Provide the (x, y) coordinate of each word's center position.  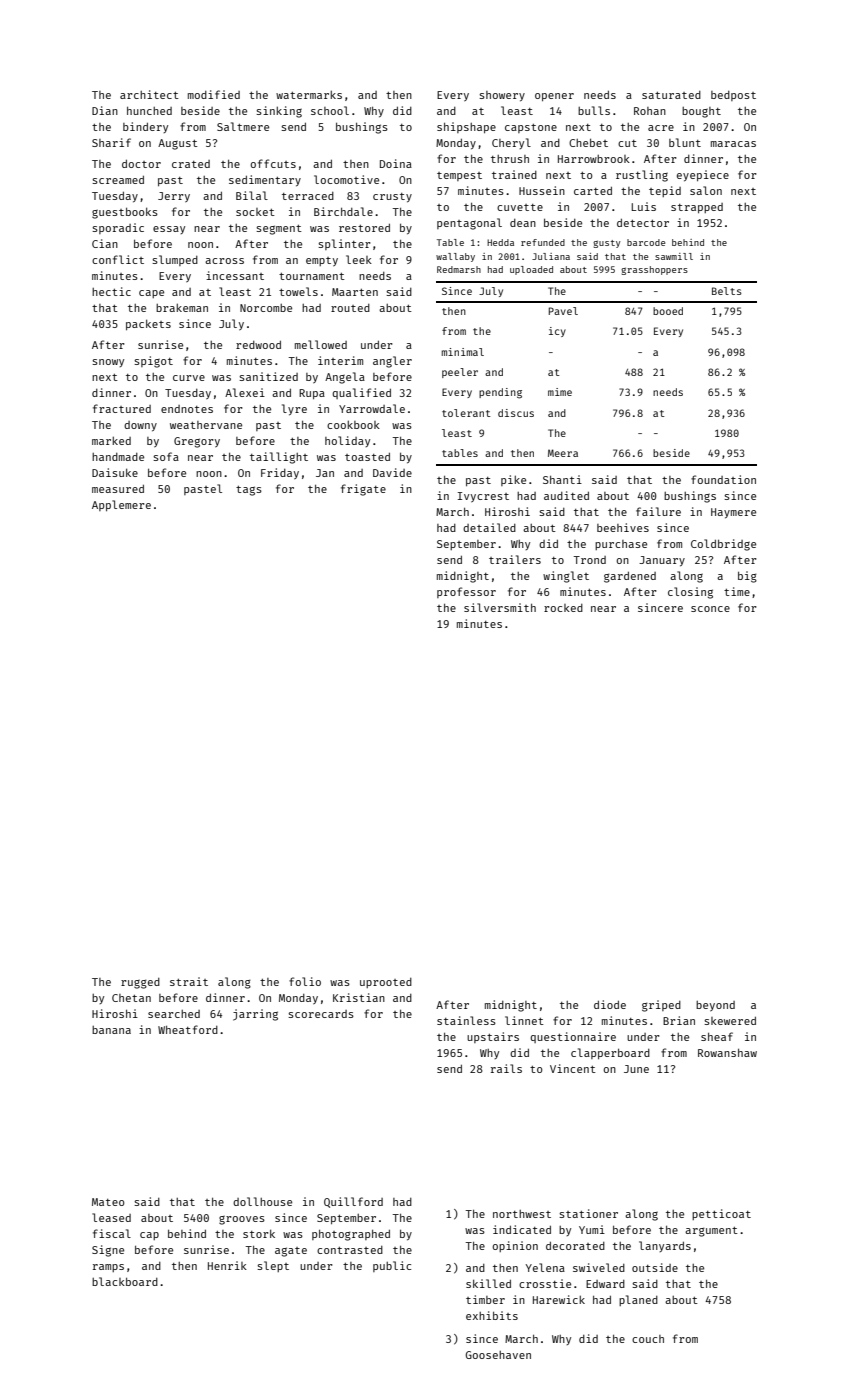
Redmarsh (459, 269)
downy (140, 426)
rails (506, 1068)
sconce (710, 609)
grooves (242, 1220)
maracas (733, 144)
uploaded (531, 270)
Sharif (111, 142)
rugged (140, 983)
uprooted (386, 983)
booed (668, 311)
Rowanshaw (727, 1053)
